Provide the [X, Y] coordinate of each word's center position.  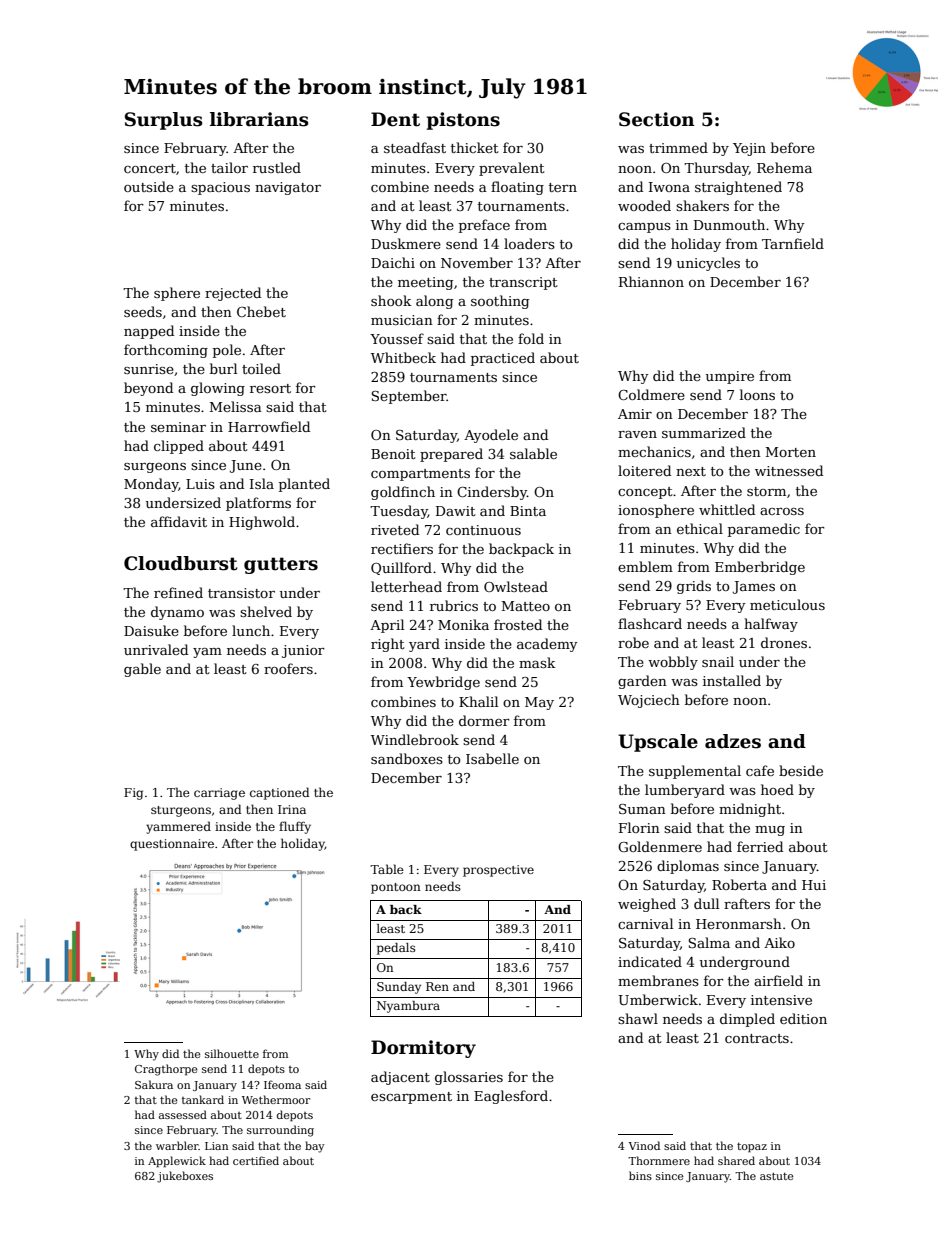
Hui [814, 885]
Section [657, 119]
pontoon [396, 888]
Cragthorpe [166, 1070]
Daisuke [151, 630]
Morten [791, 452]
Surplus [164, 121]
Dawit [456, 511]
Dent [395, 119]
